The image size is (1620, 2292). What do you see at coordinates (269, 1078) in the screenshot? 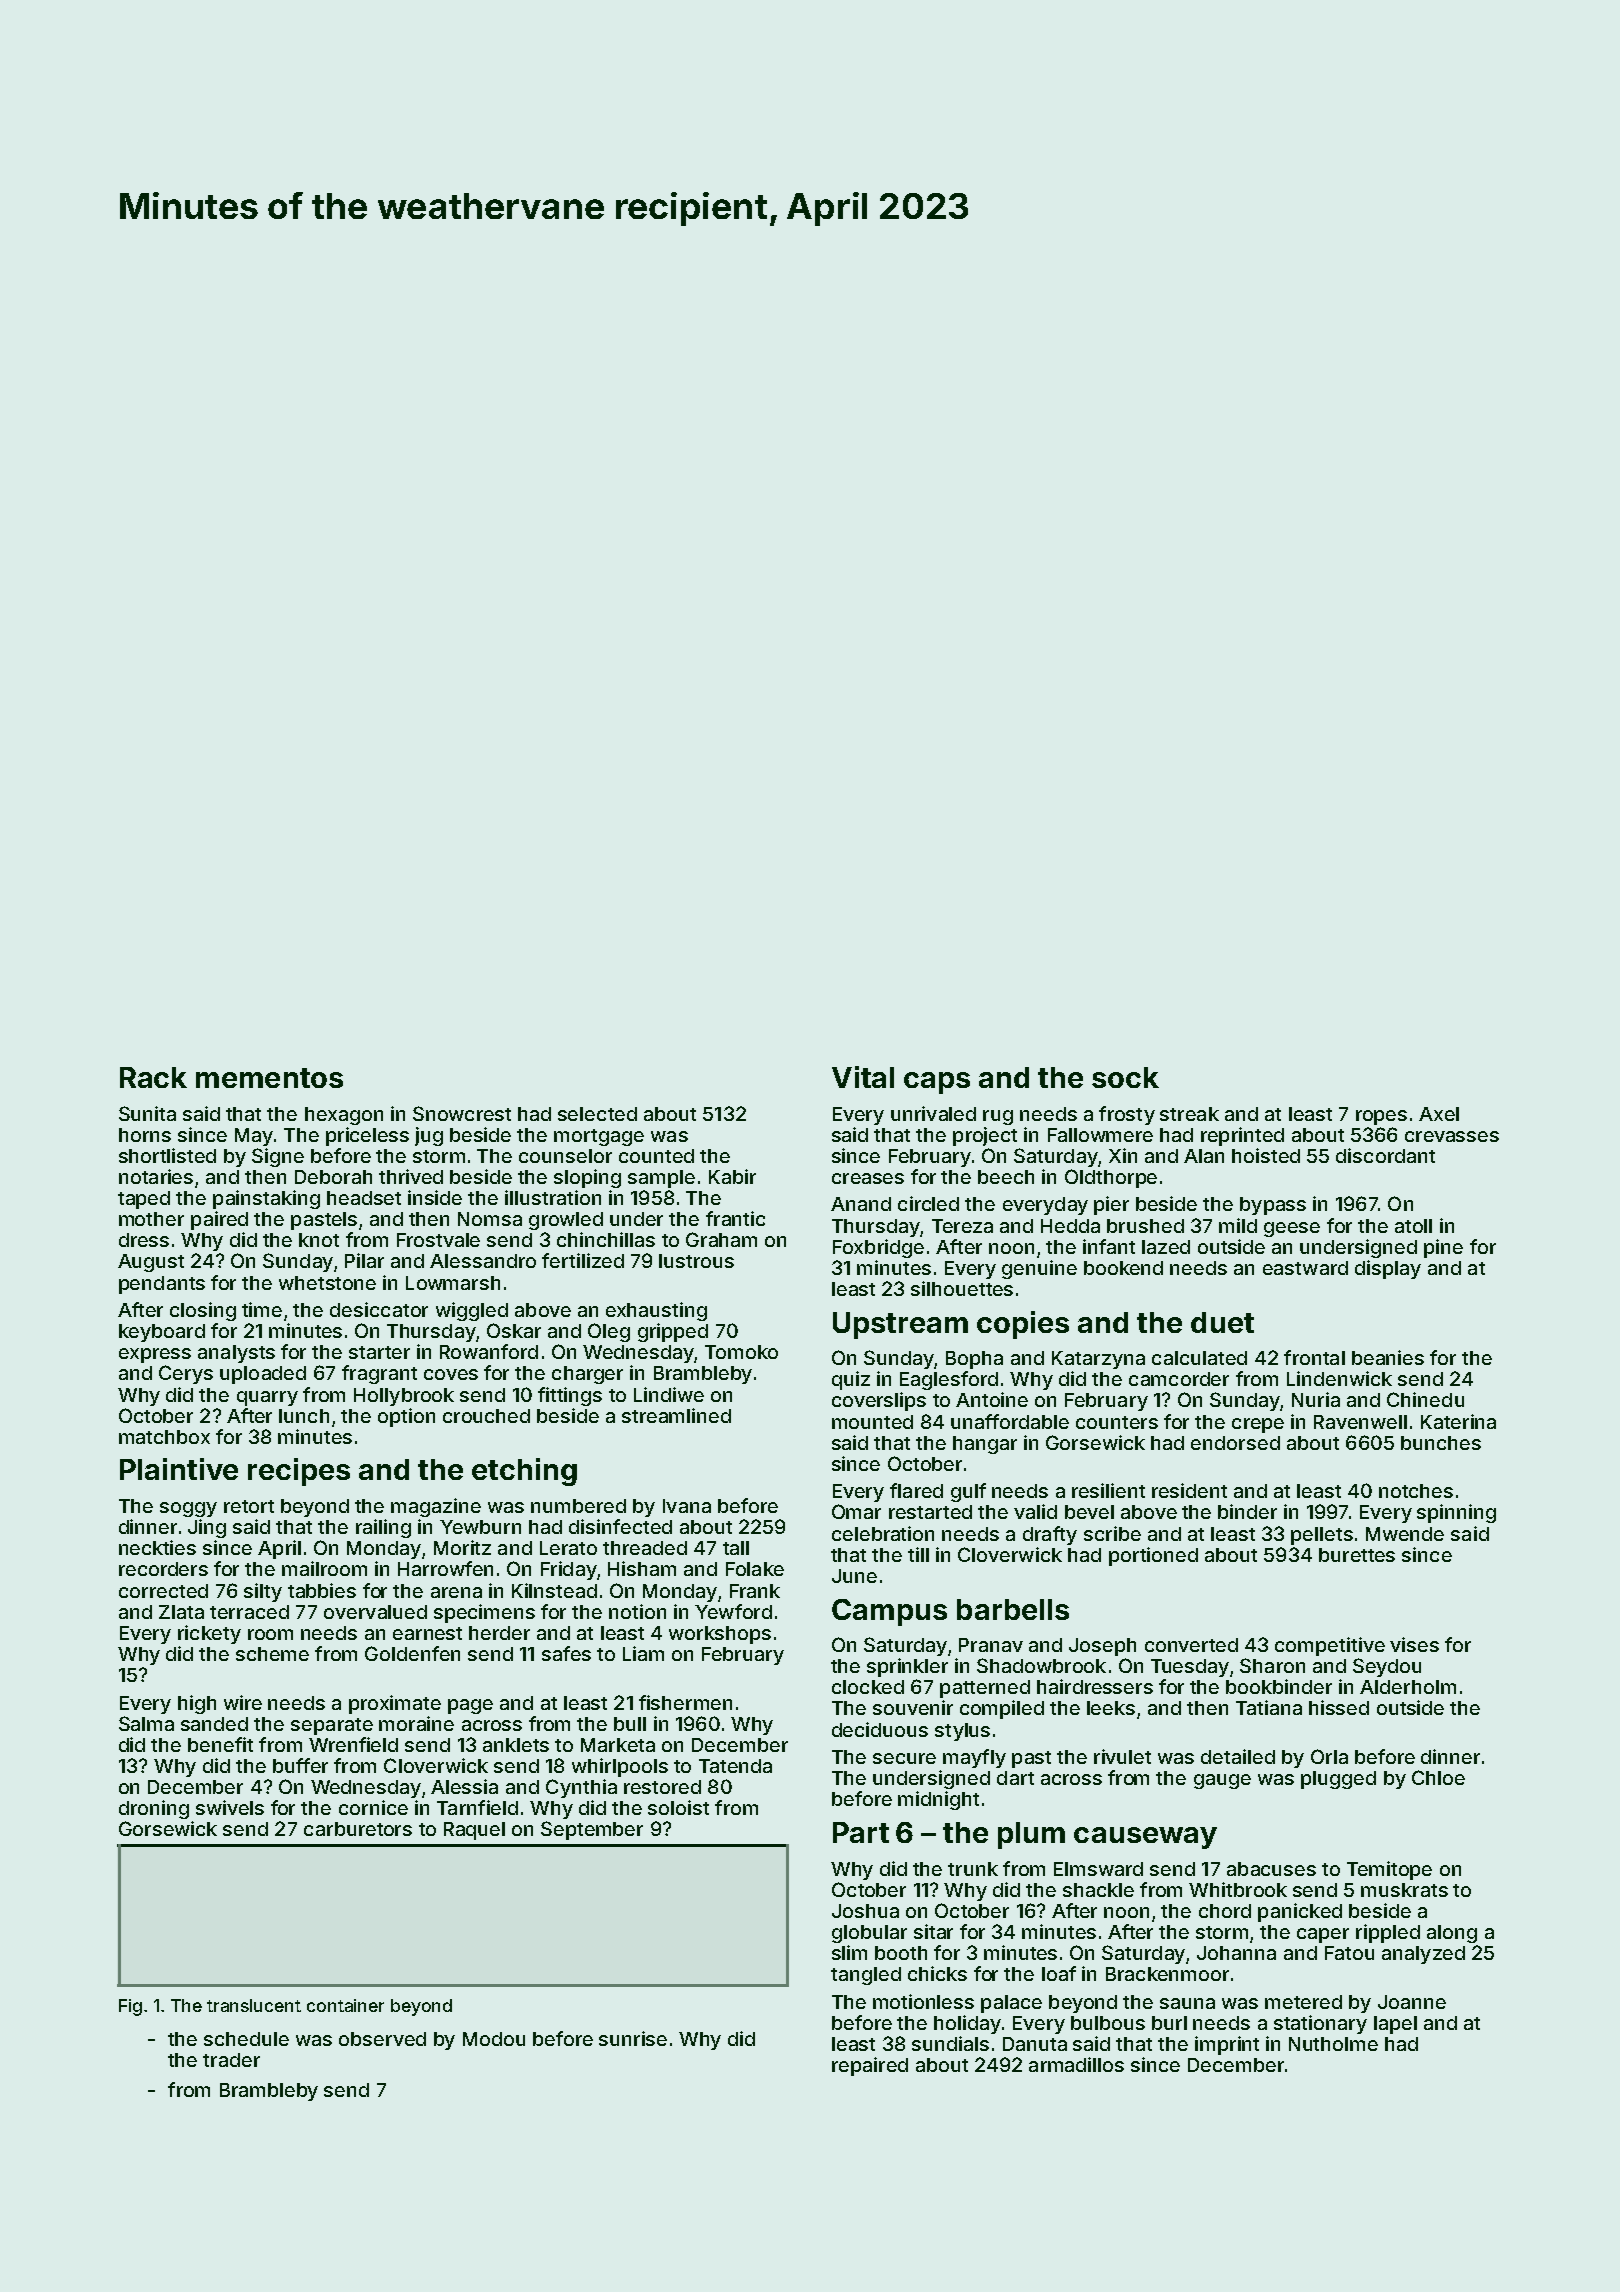
I see `mementos` at bounding box center [269, 1078].
